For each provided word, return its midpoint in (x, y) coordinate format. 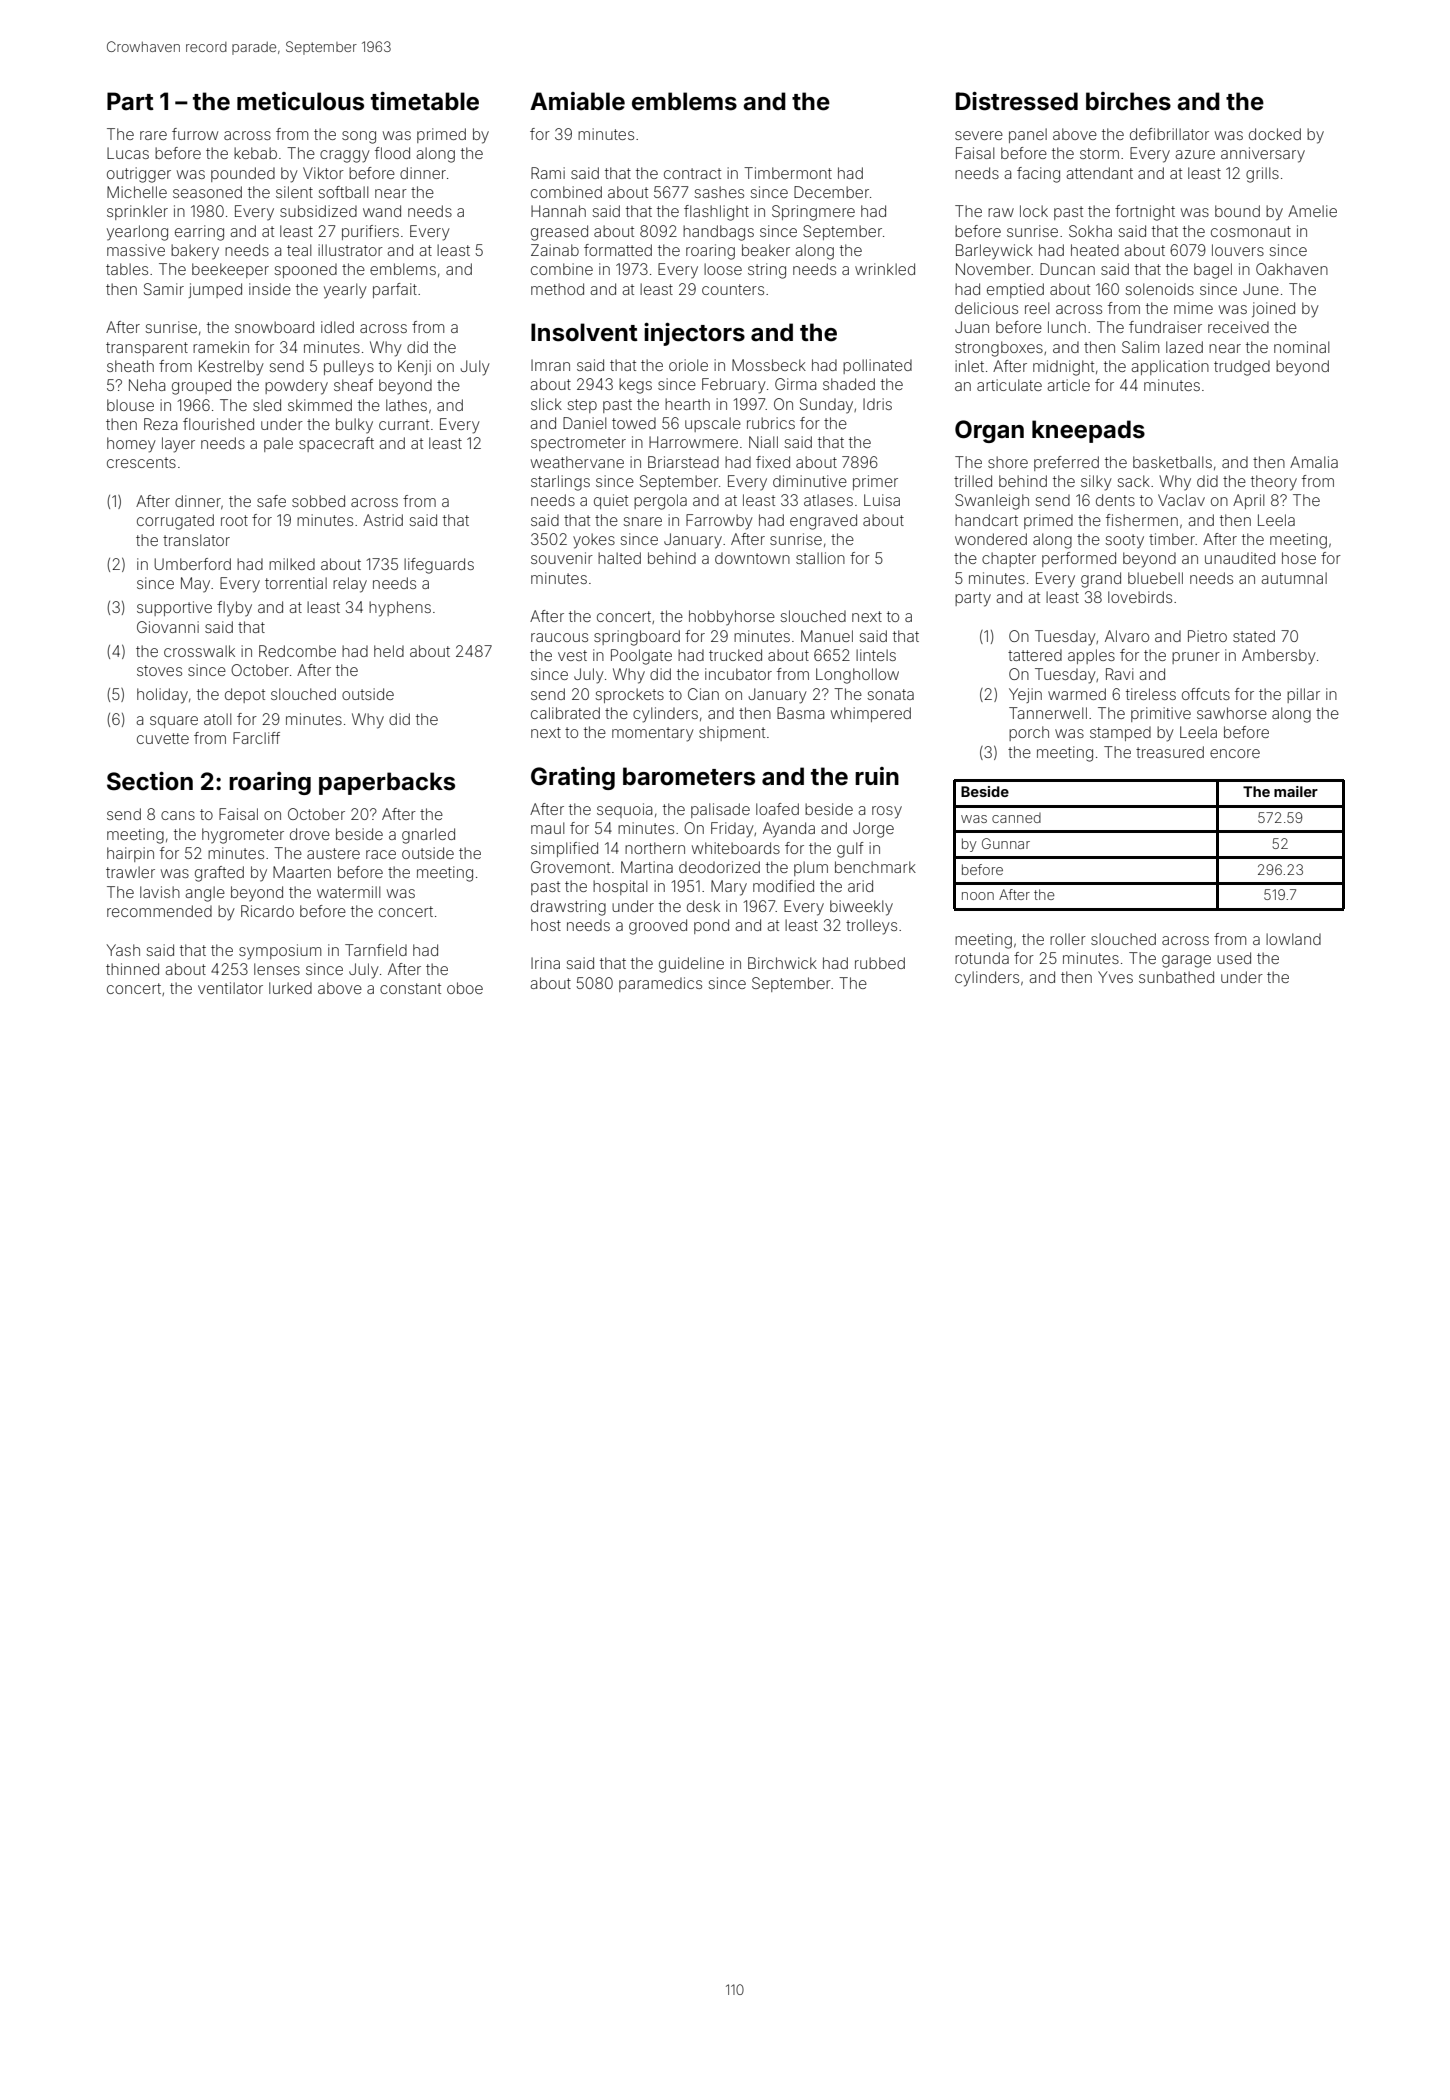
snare (643, 521)
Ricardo (267, 911)
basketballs (1172, 462)
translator (196, 540)
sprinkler (137, 212)
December (831, 192)
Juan (972, 327)
